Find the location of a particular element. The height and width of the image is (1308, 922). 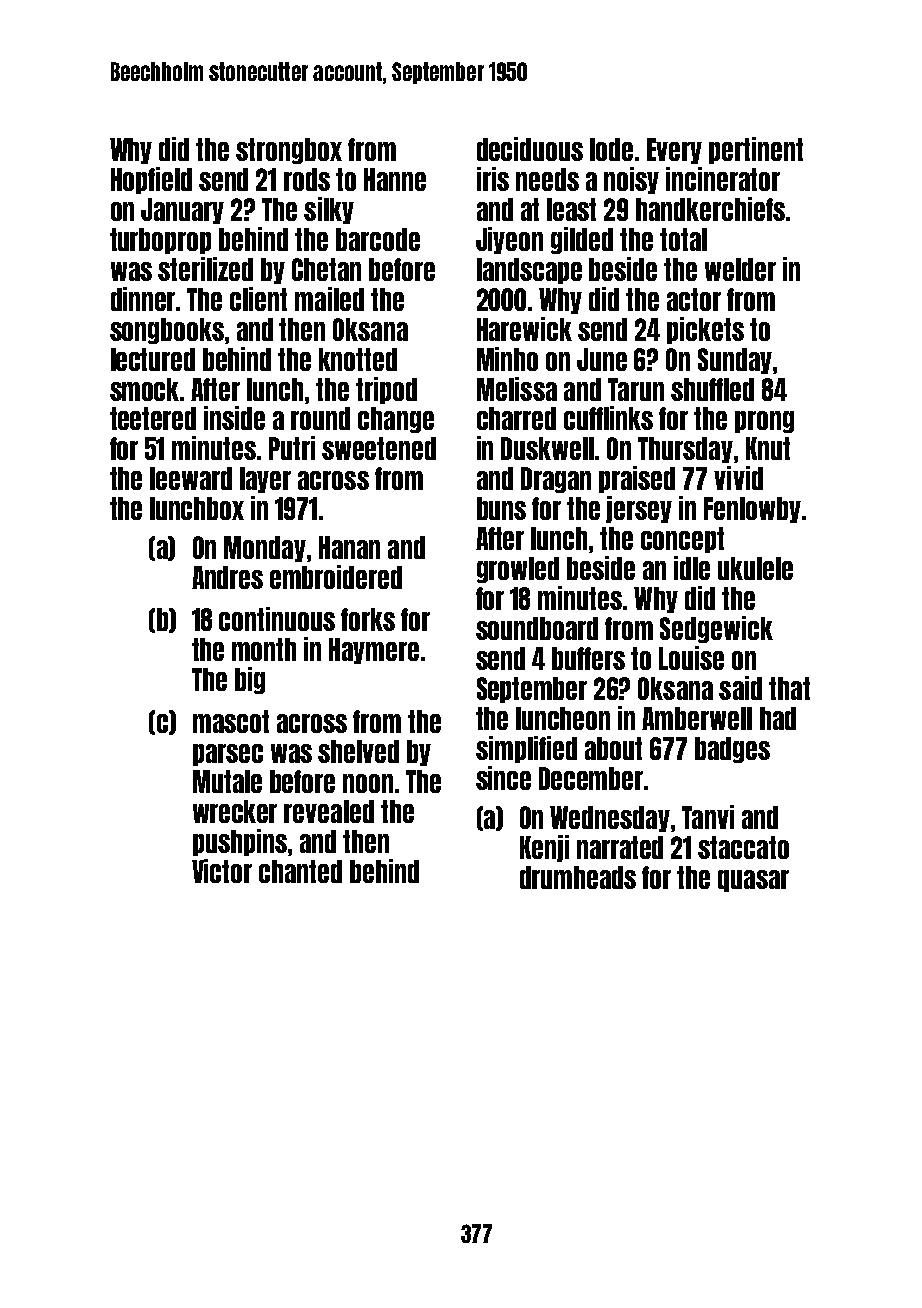

drumheads is located at coordinates (578, 877).
